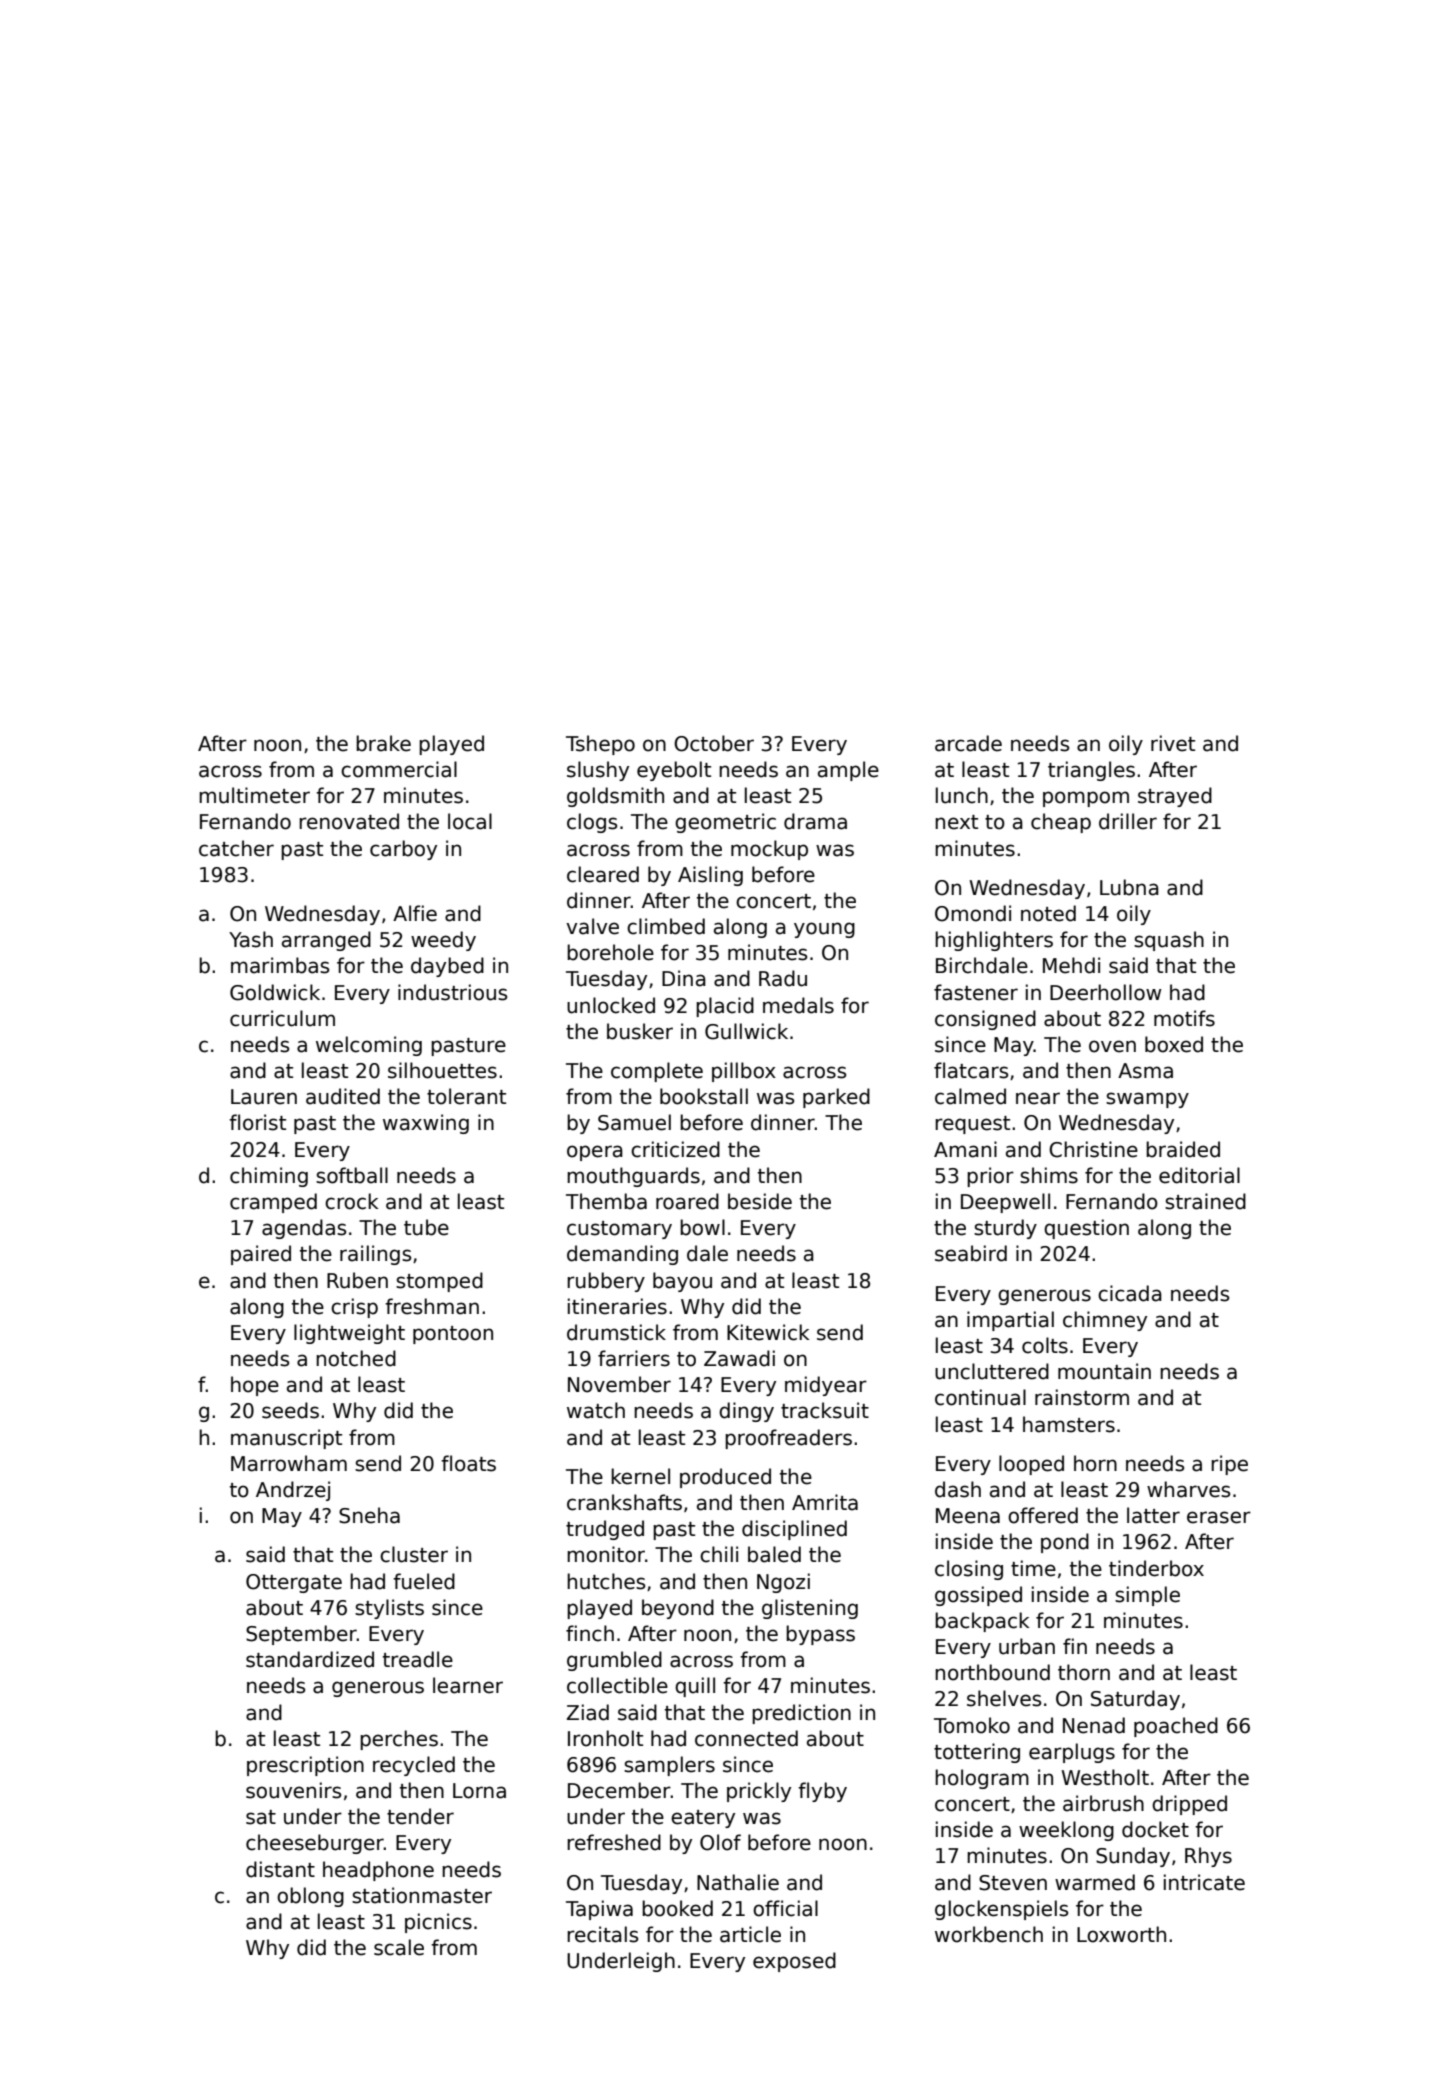 The width and height of the image is (1450, 2100). Describe the element at coordinates (438, 1923) in the image. I see `picnics` at that location.
